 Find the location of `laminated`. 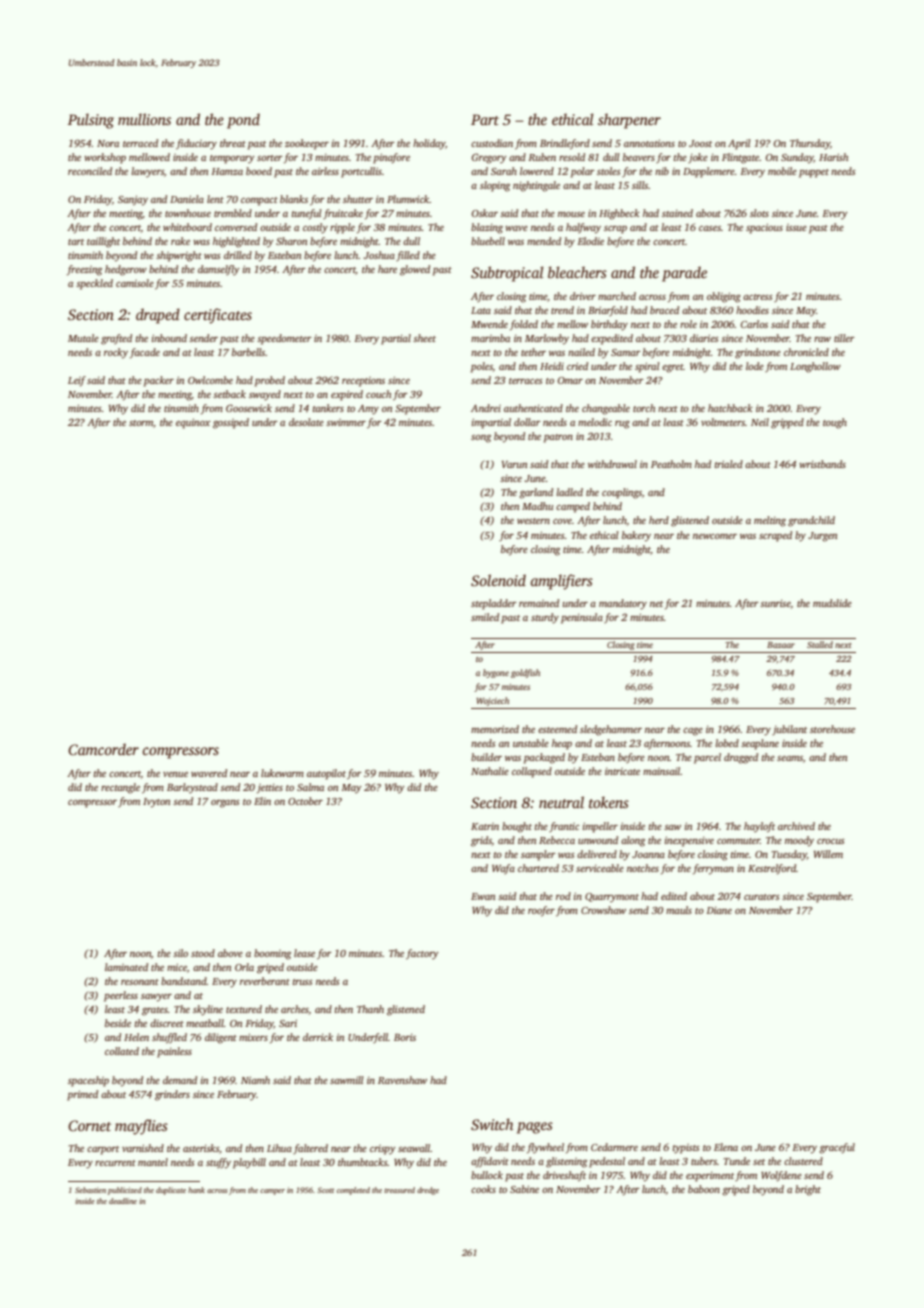

laminated is located at coordinates (126, 967).
